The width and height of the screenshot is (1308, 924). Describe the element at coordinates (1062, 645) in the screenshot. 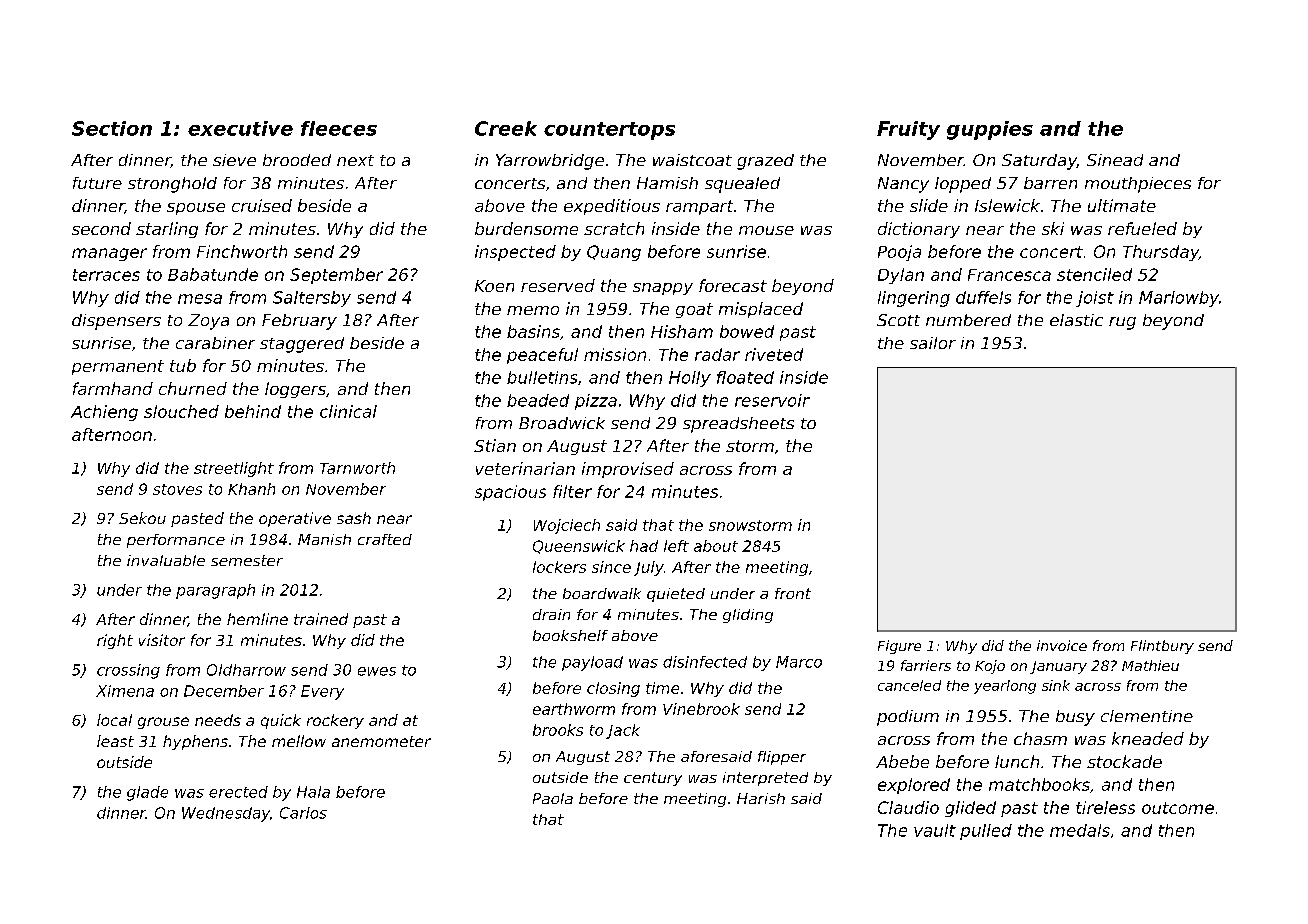

I see `invoice` at that location.
